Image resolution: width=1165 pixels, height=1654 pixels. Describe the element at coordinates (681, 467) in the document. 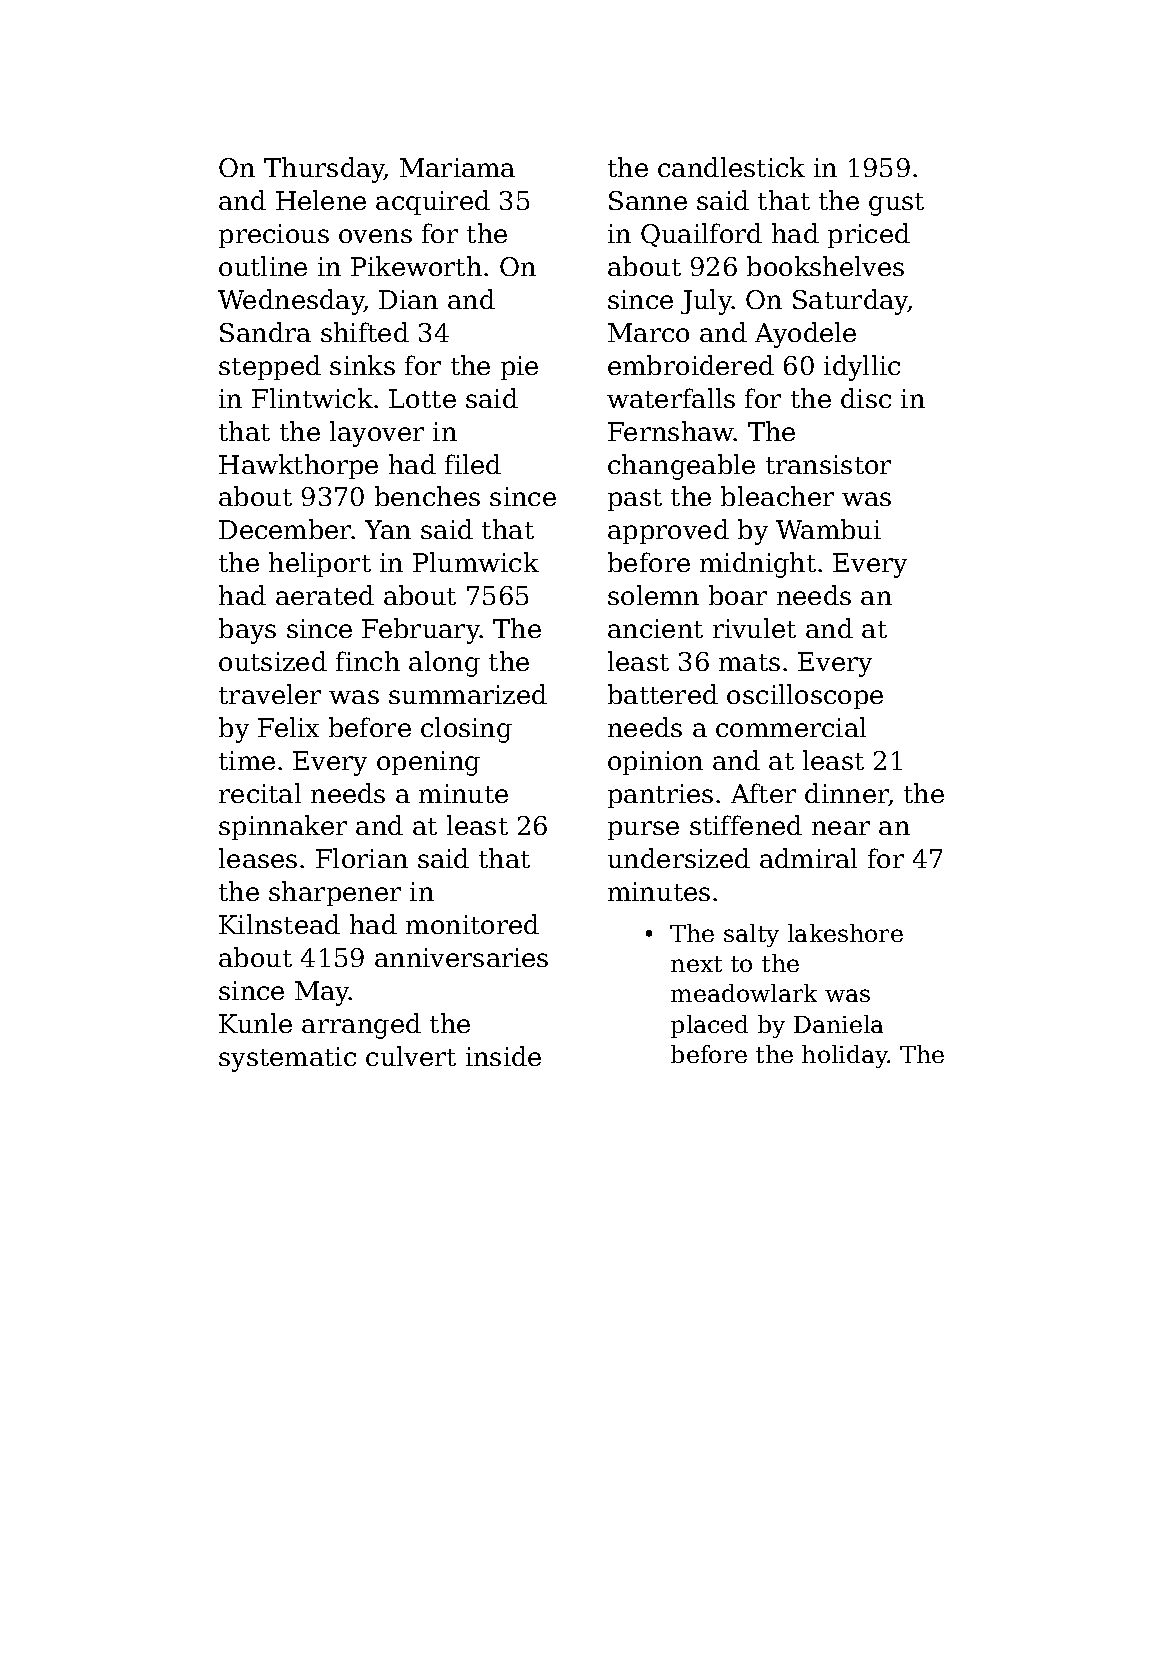

I see `changeable` at that location.
